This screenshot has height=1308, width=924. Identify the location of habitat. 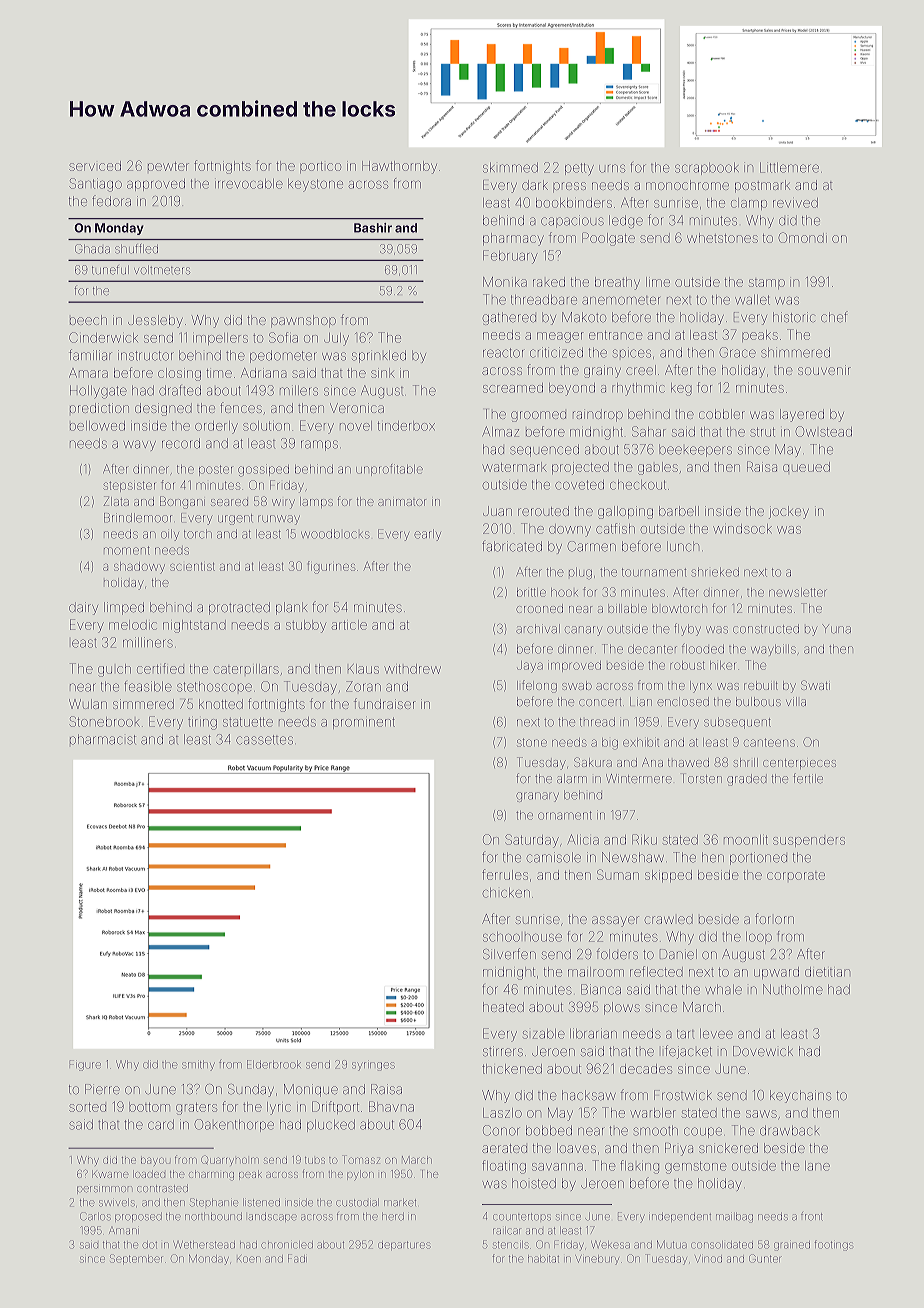
(543, 1259).
